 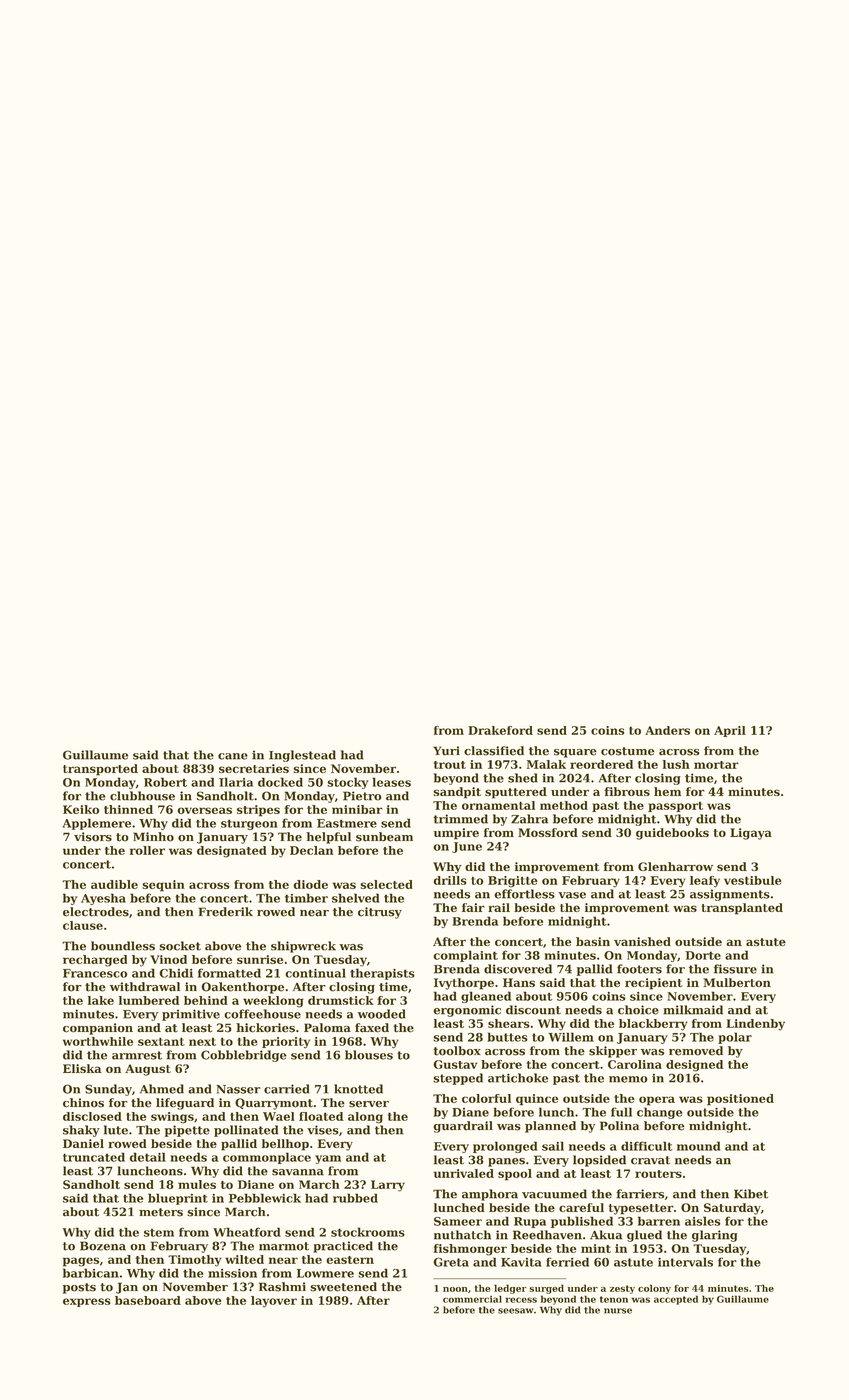 I want to click on withdrawal, so click(x=145, y=987).
